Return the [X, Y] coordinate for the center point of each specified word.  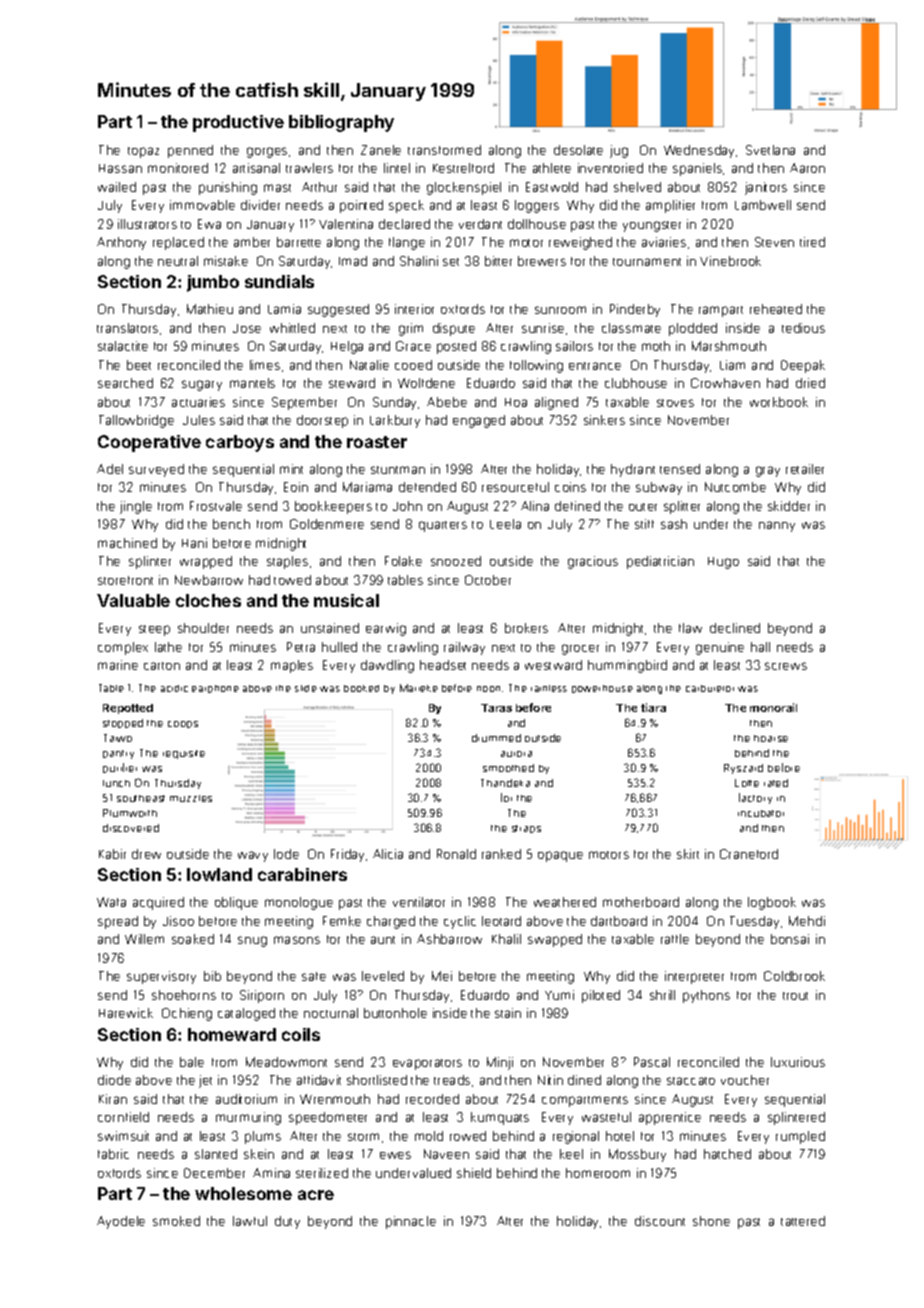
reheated [776, 309]
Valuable [133, 600]
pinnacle [411, 1222]
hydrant [633, 470]
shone [711, 1221]
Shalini [419, 261]
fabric [113, 1154]
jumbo [213, 283]
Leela [505, 524]
